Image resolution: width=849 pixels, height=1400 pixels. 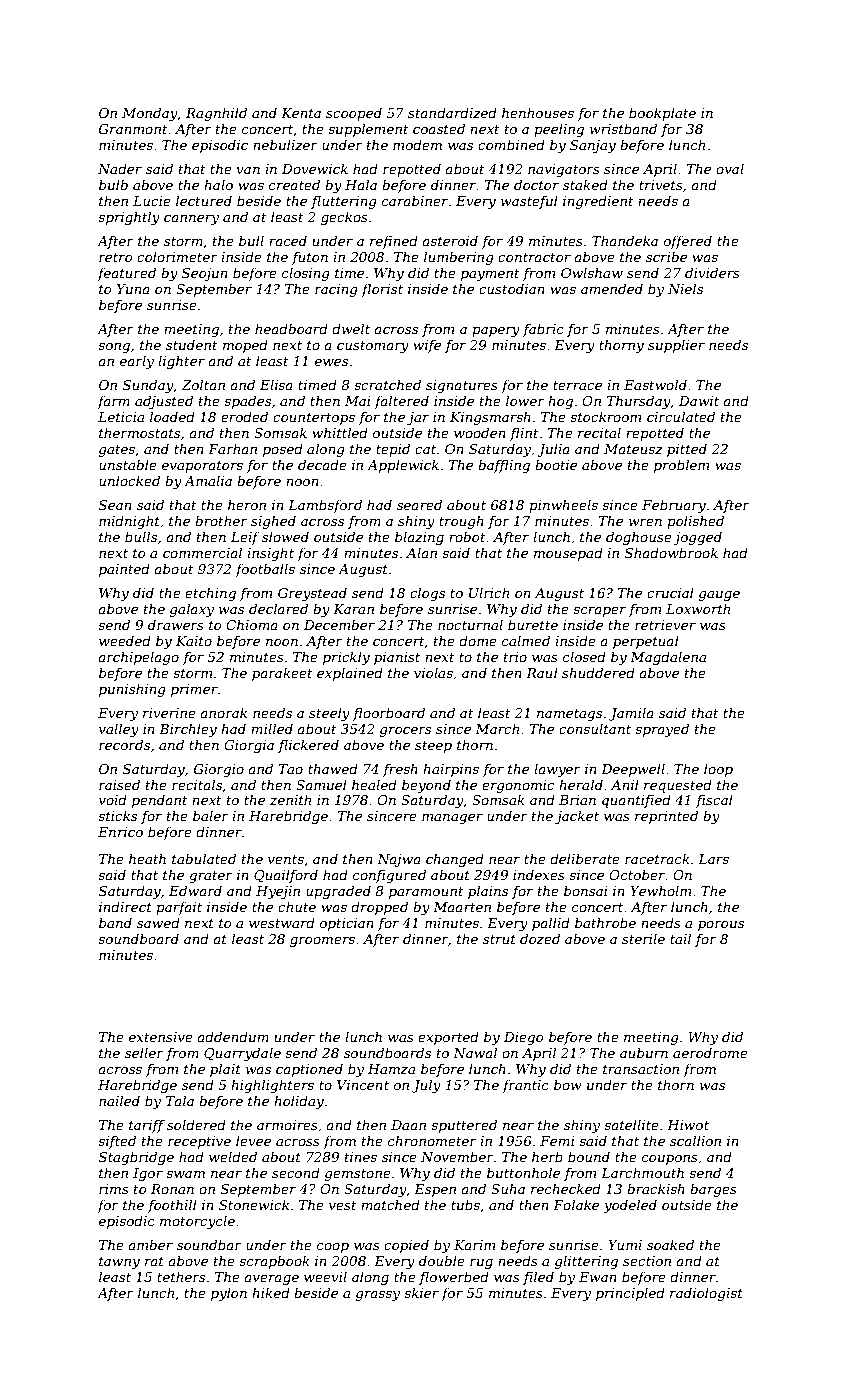 I want to click on henhouses, so click(x=538, y=112).
